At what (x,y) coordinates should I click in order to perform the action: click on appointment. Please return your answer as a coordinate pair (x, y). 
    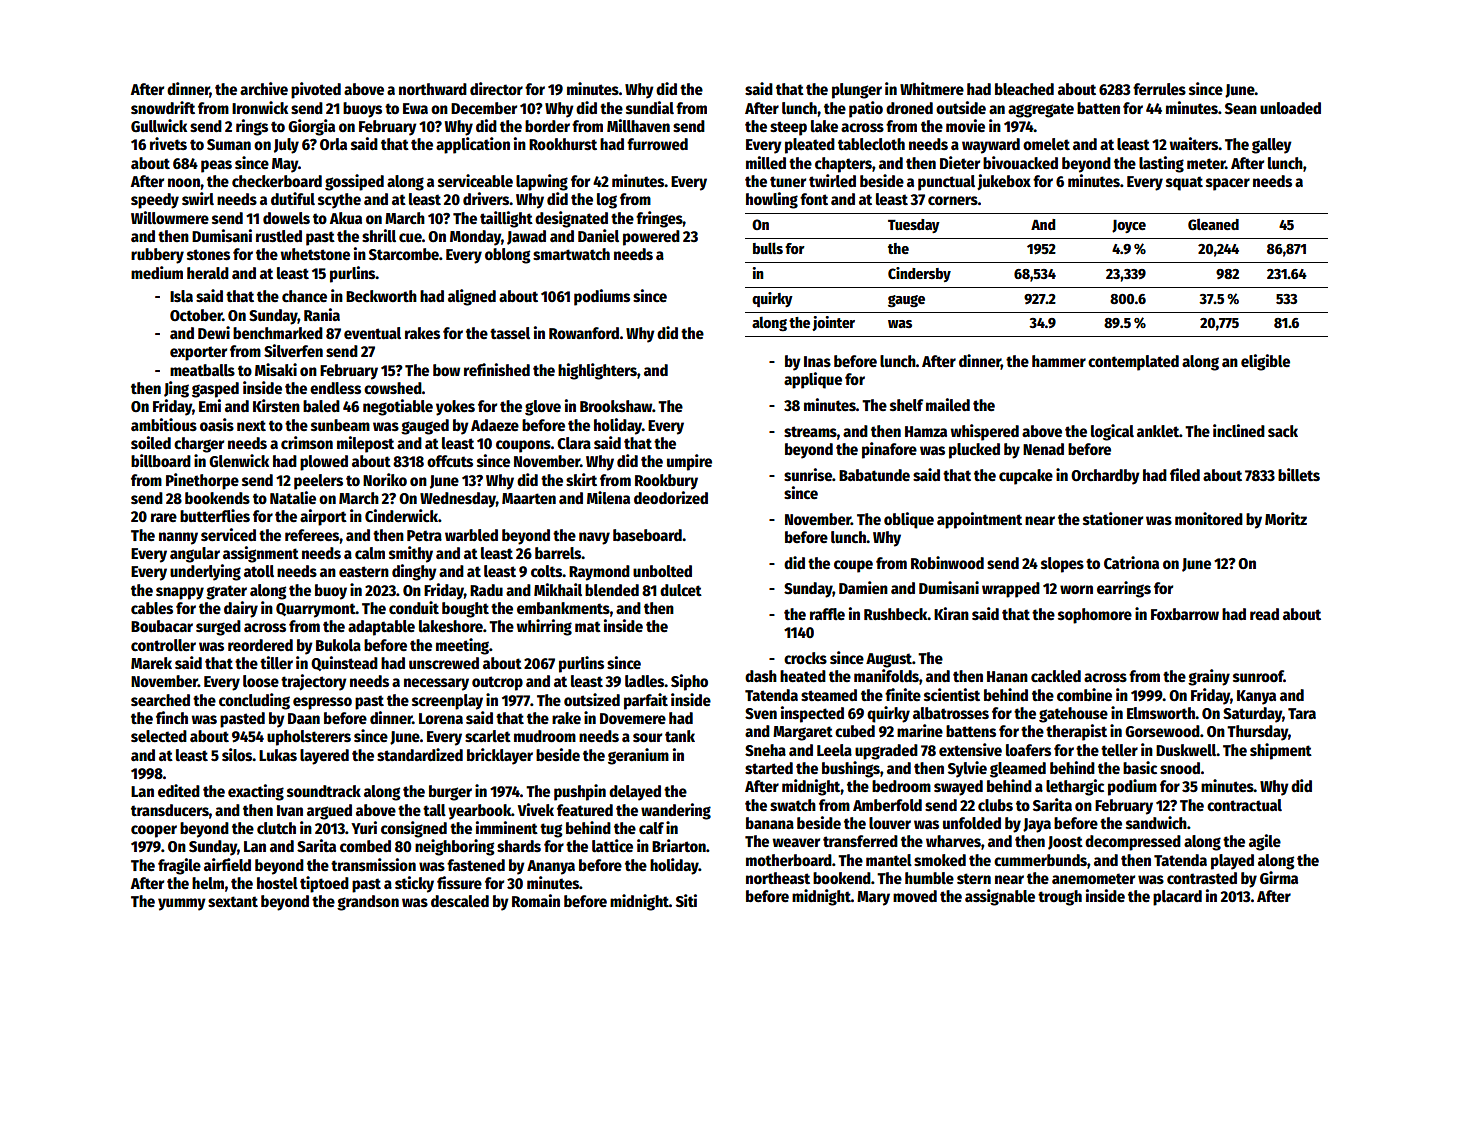
    Looking at the image, I should click on (979, 520).
